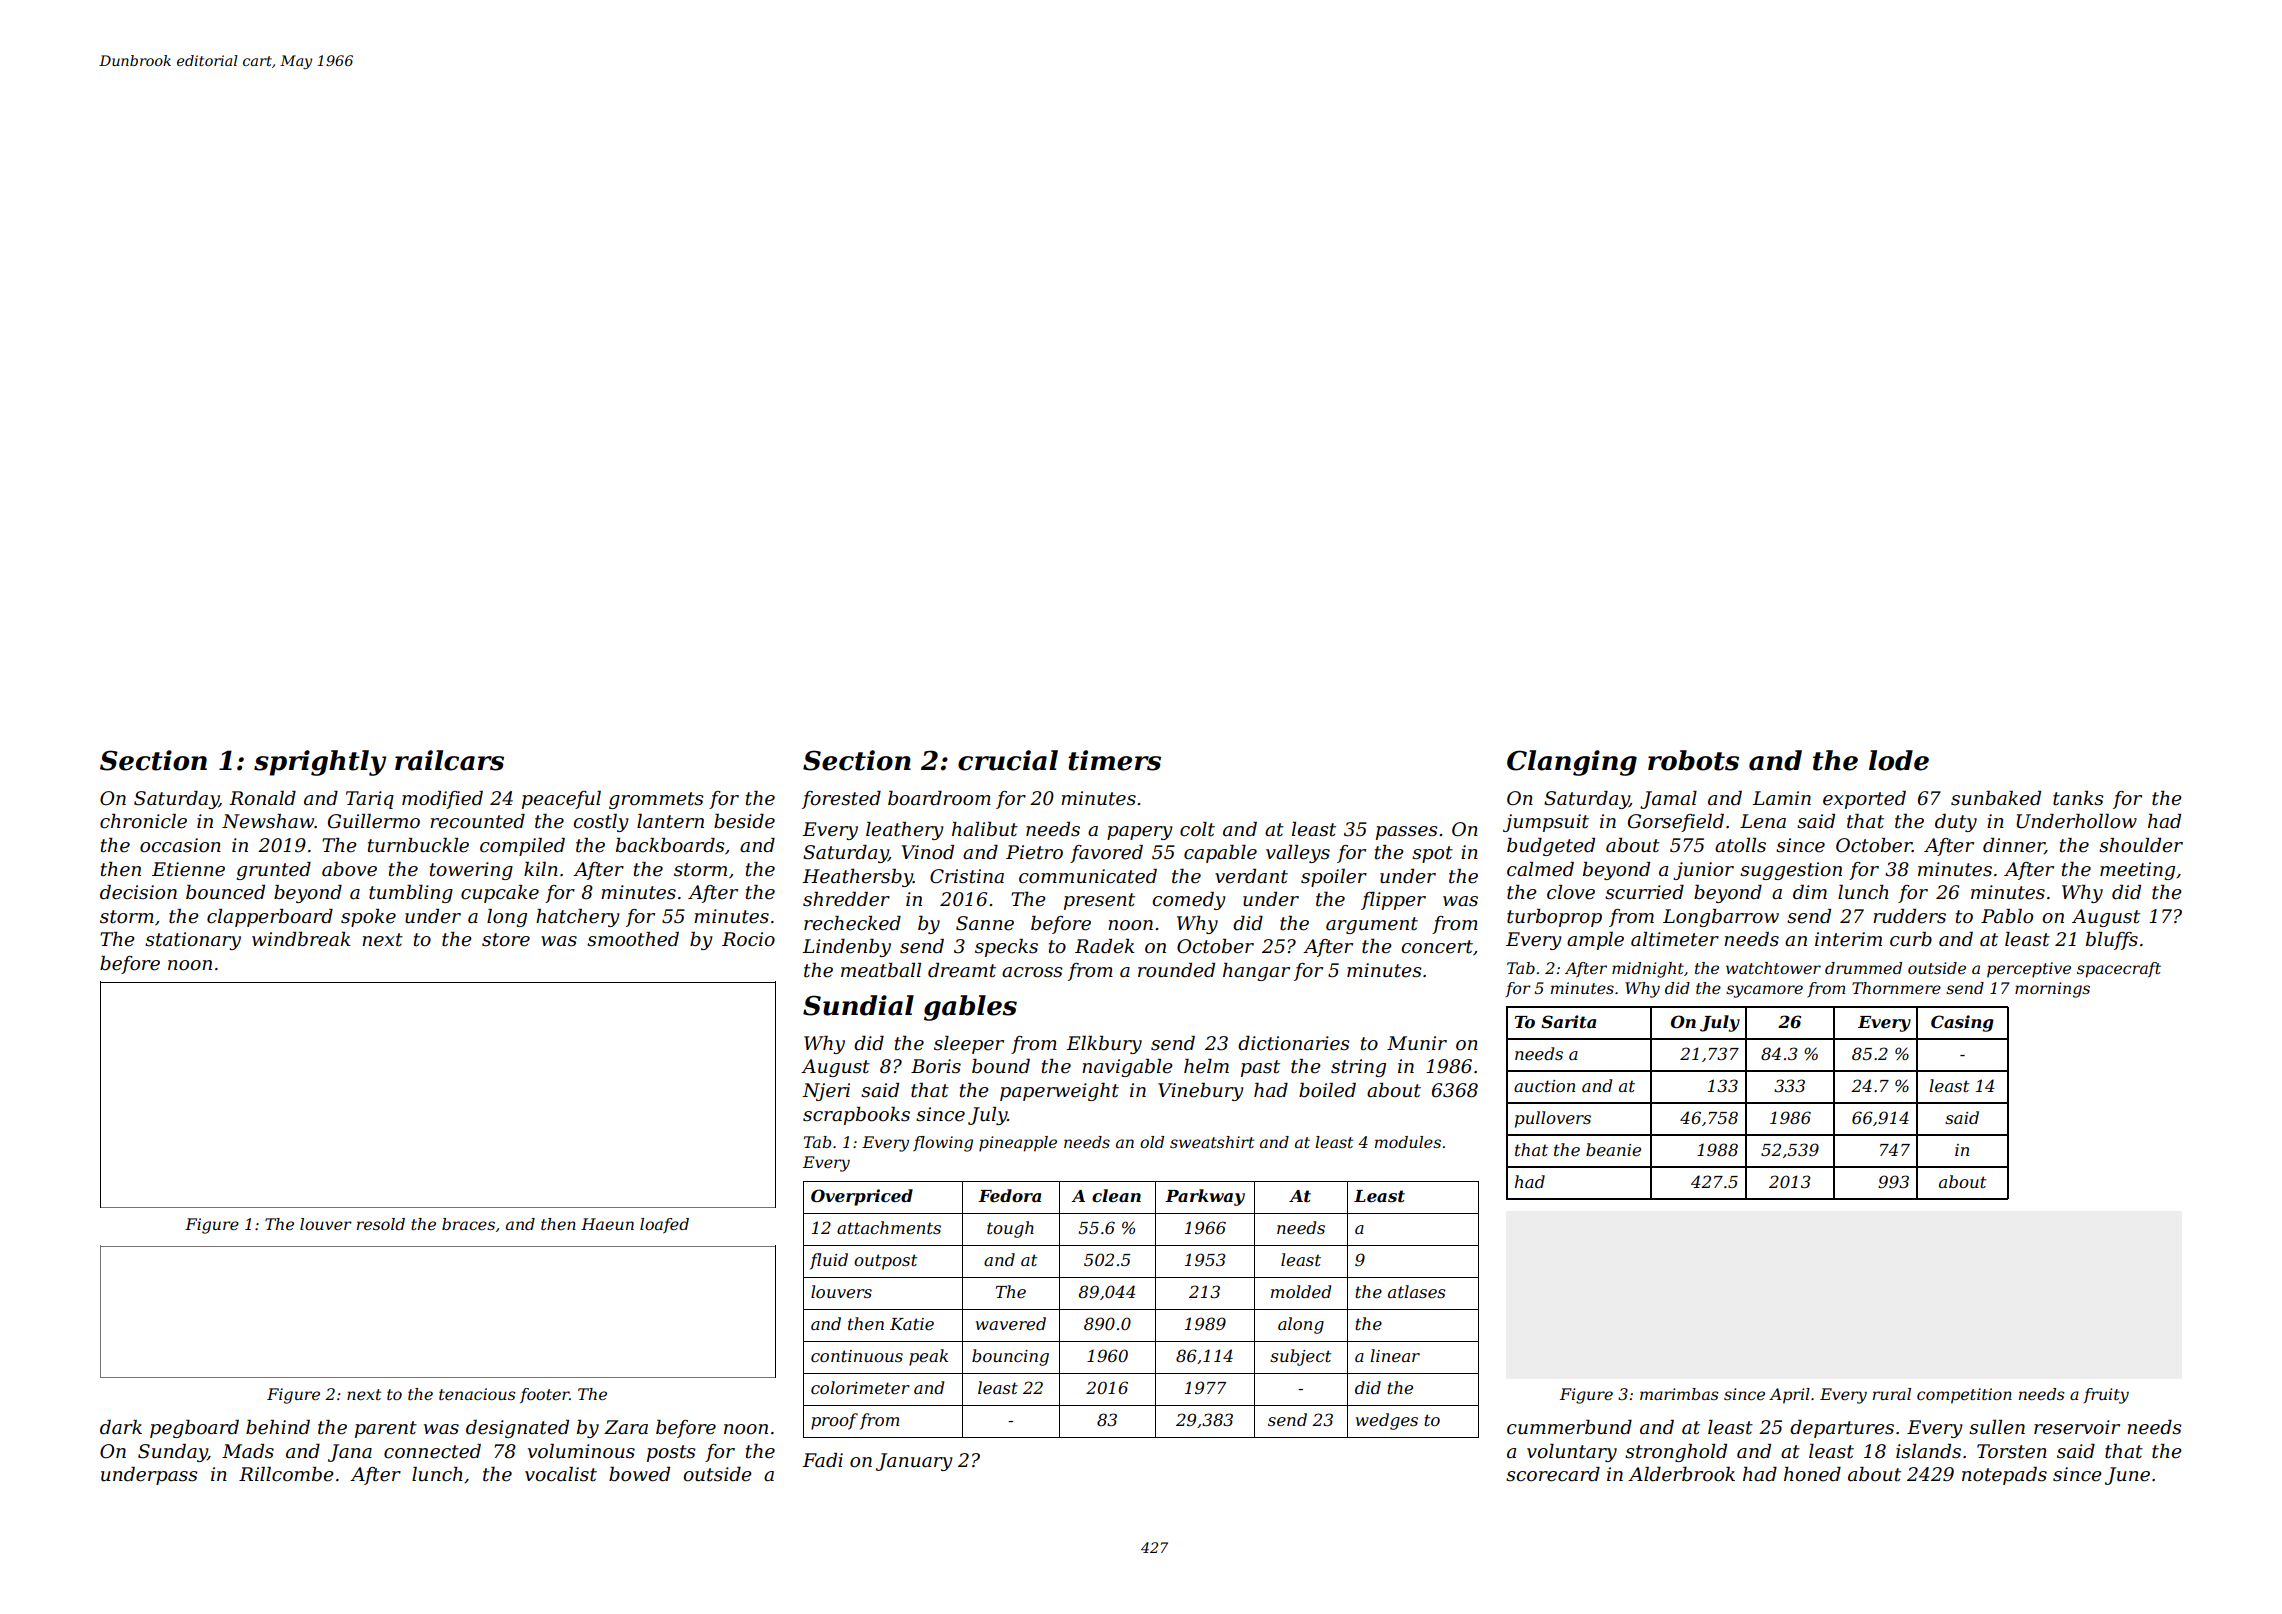 The image size is (2282, 1614). I want to click on atlases, so click(1417, 1291).
